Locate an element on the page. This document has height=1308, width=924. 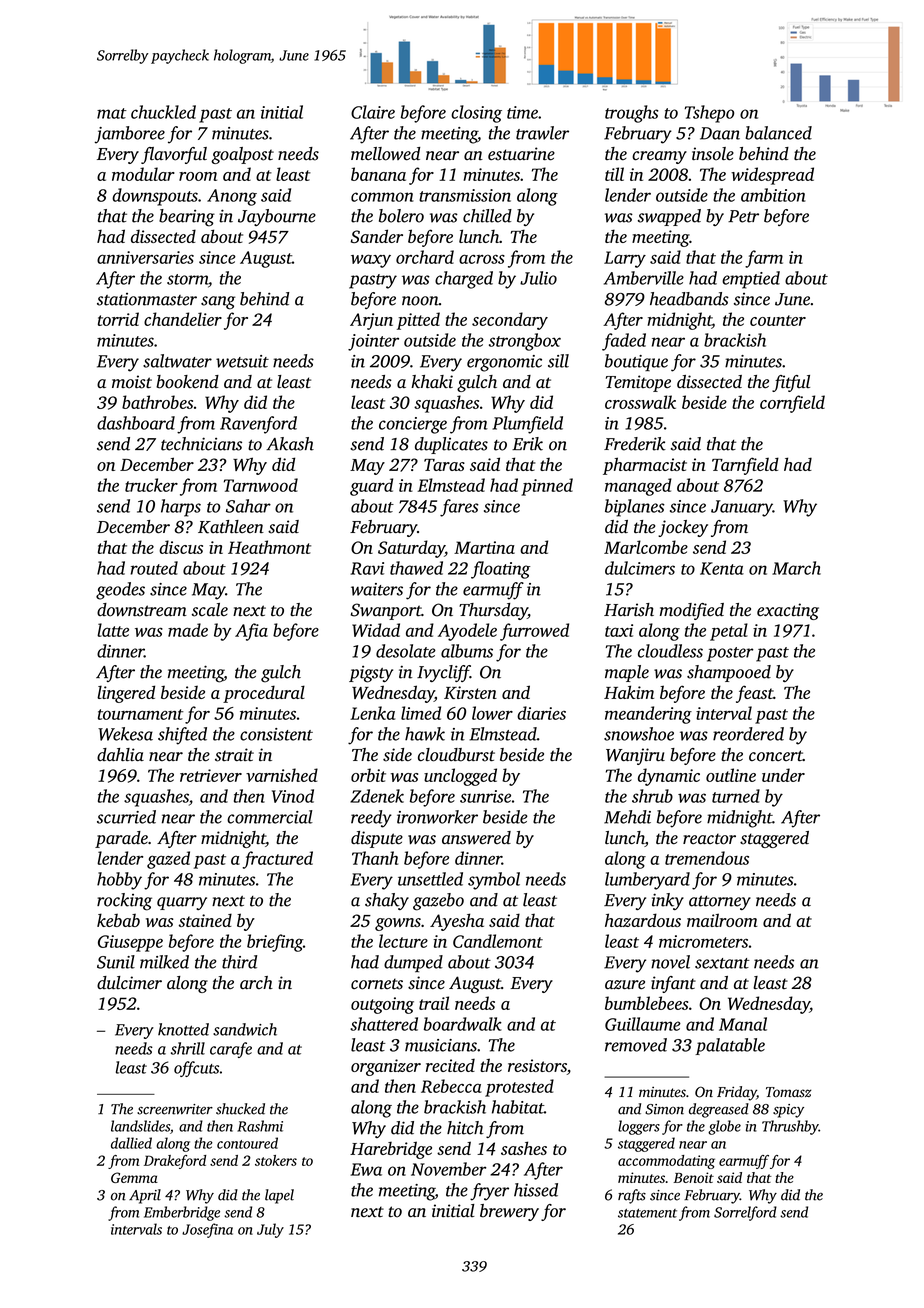
Benoit is located at coordinates (693, 1177).
